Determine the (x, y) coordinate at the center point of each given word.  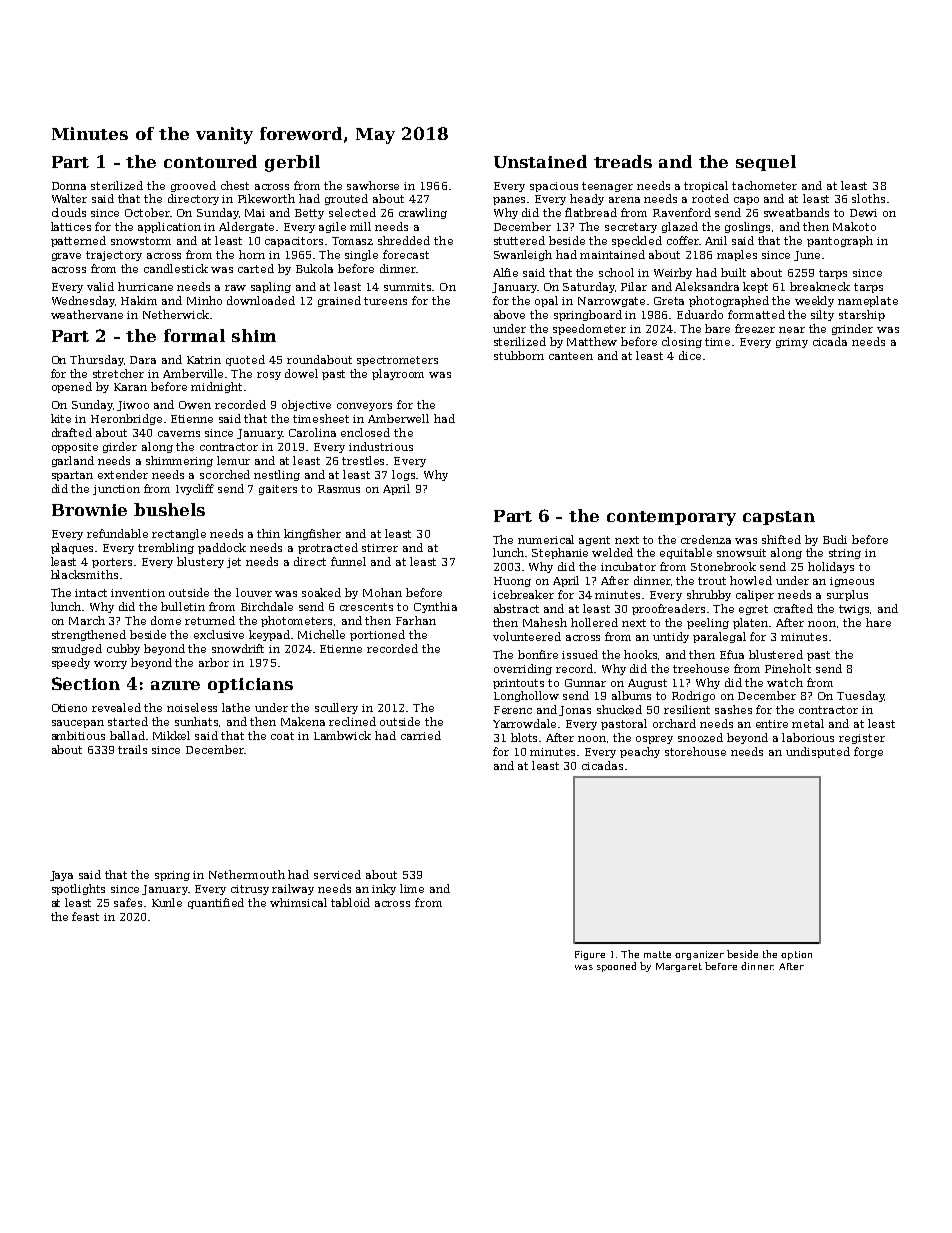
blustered (776, 654)
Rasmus (339, 489)
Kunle (167, 902)
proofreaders (668, 609)
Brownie (89, 510)
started (128, 721)
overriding (523, 669)
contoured (210, 161)
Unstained (540, 161)
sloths (868, 198)
